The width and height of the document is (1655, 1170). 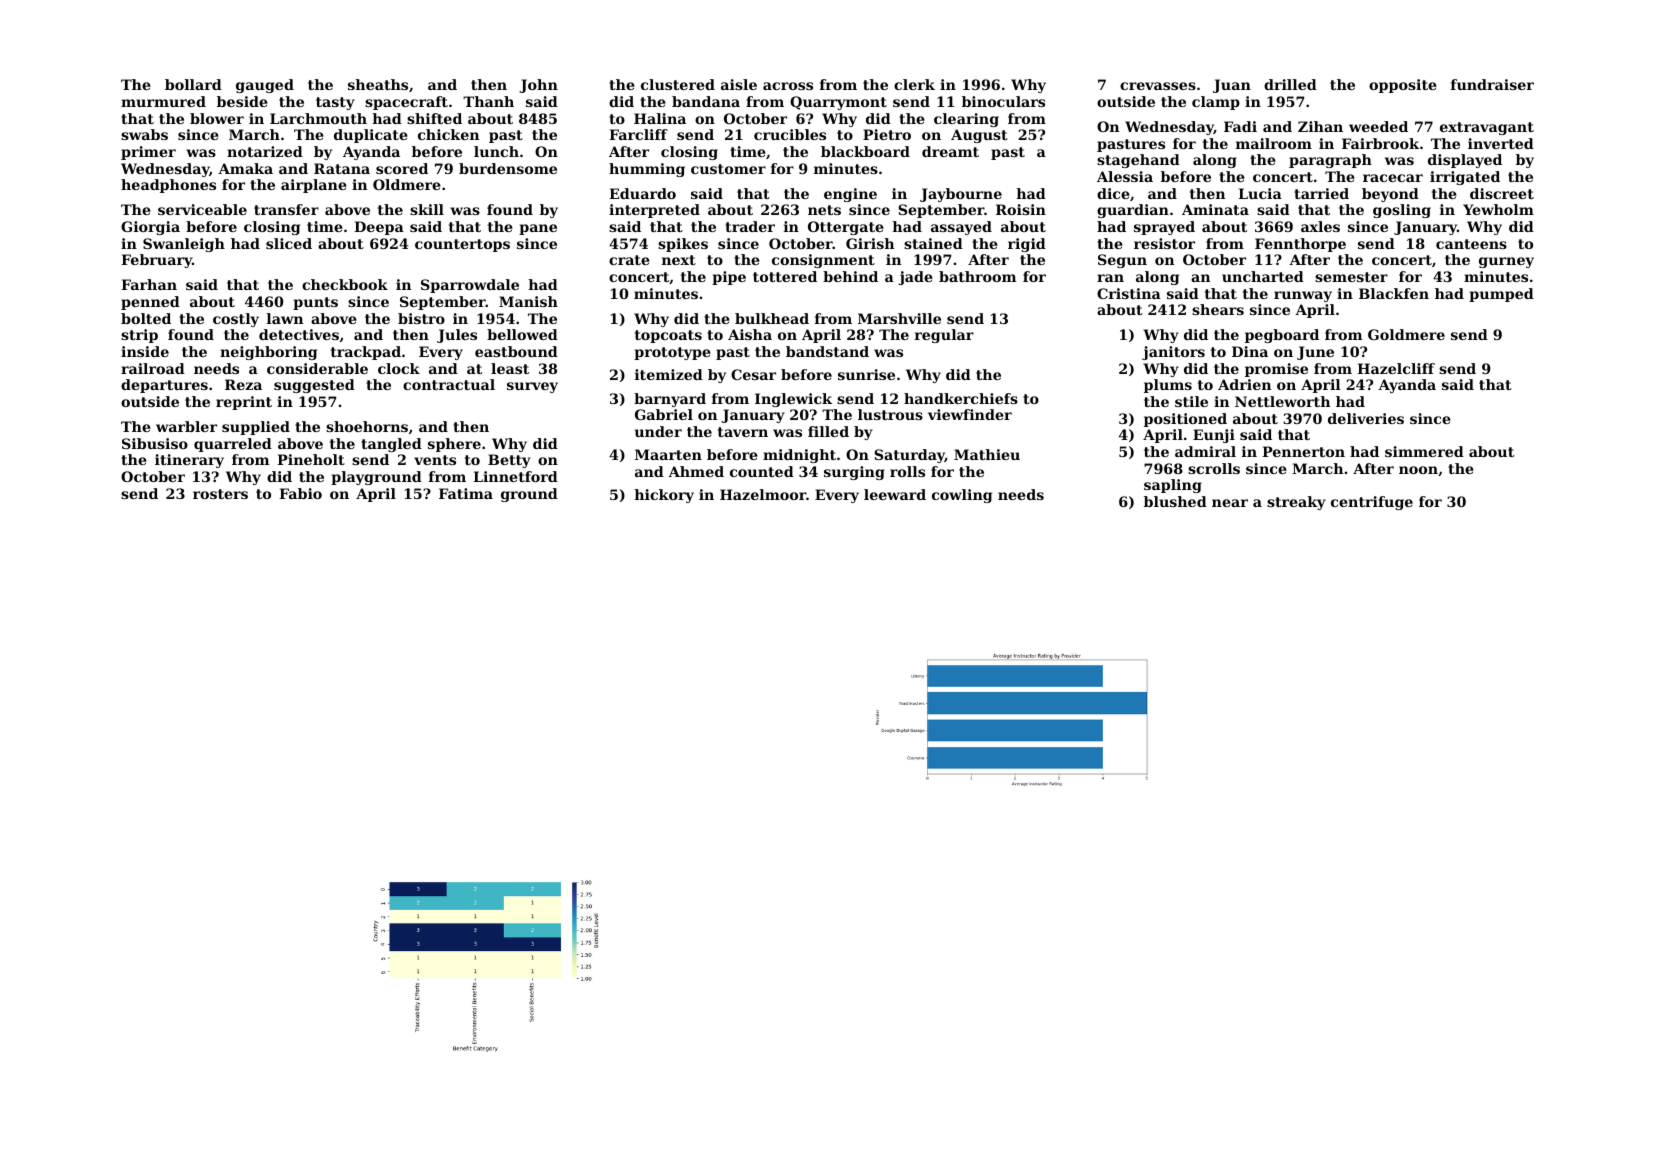 I want to click on murmured, so click(x=163, y=101).
